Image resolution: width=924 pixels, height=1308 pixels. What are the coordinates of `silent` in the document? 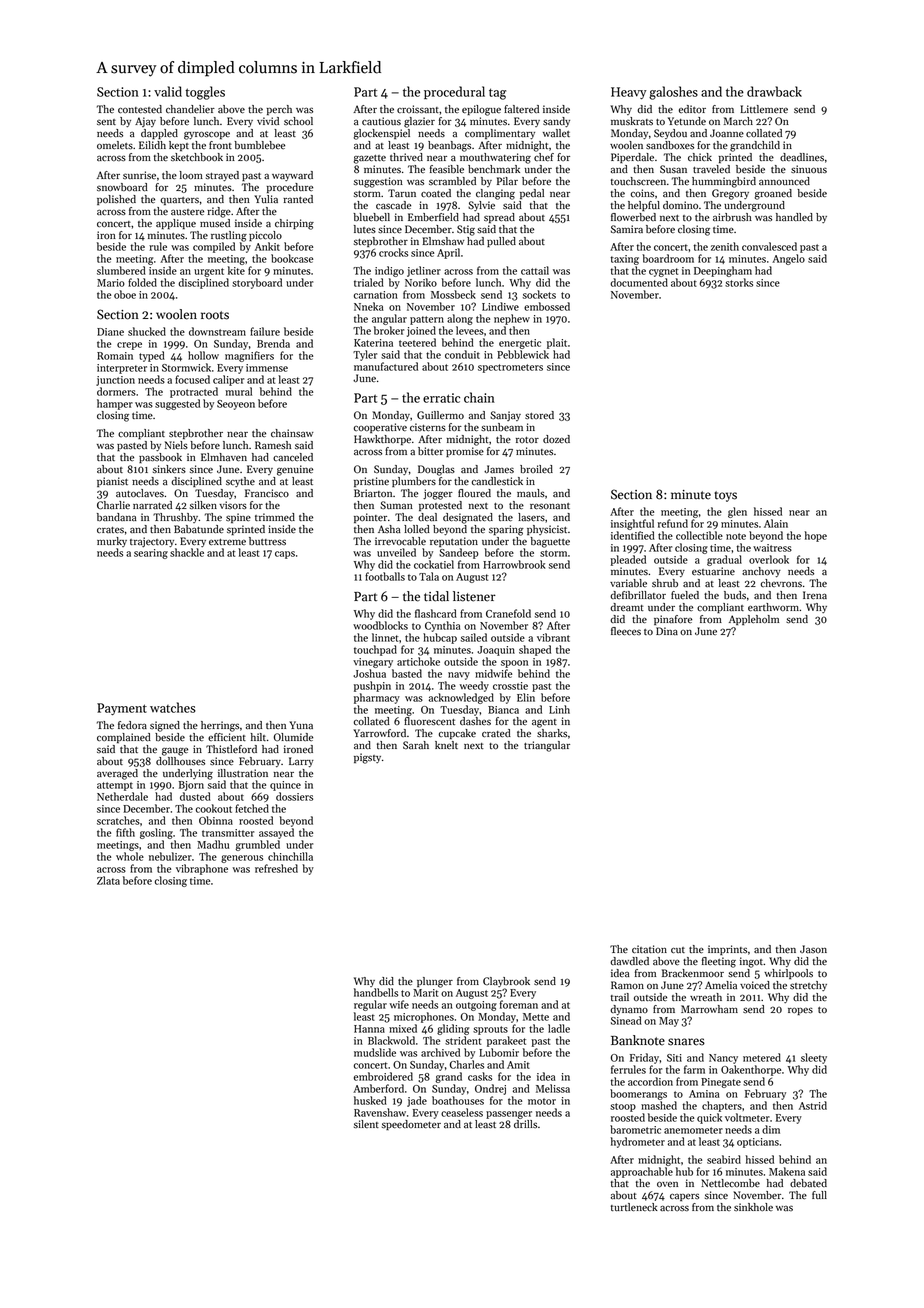 It's located at (366, 1124).
